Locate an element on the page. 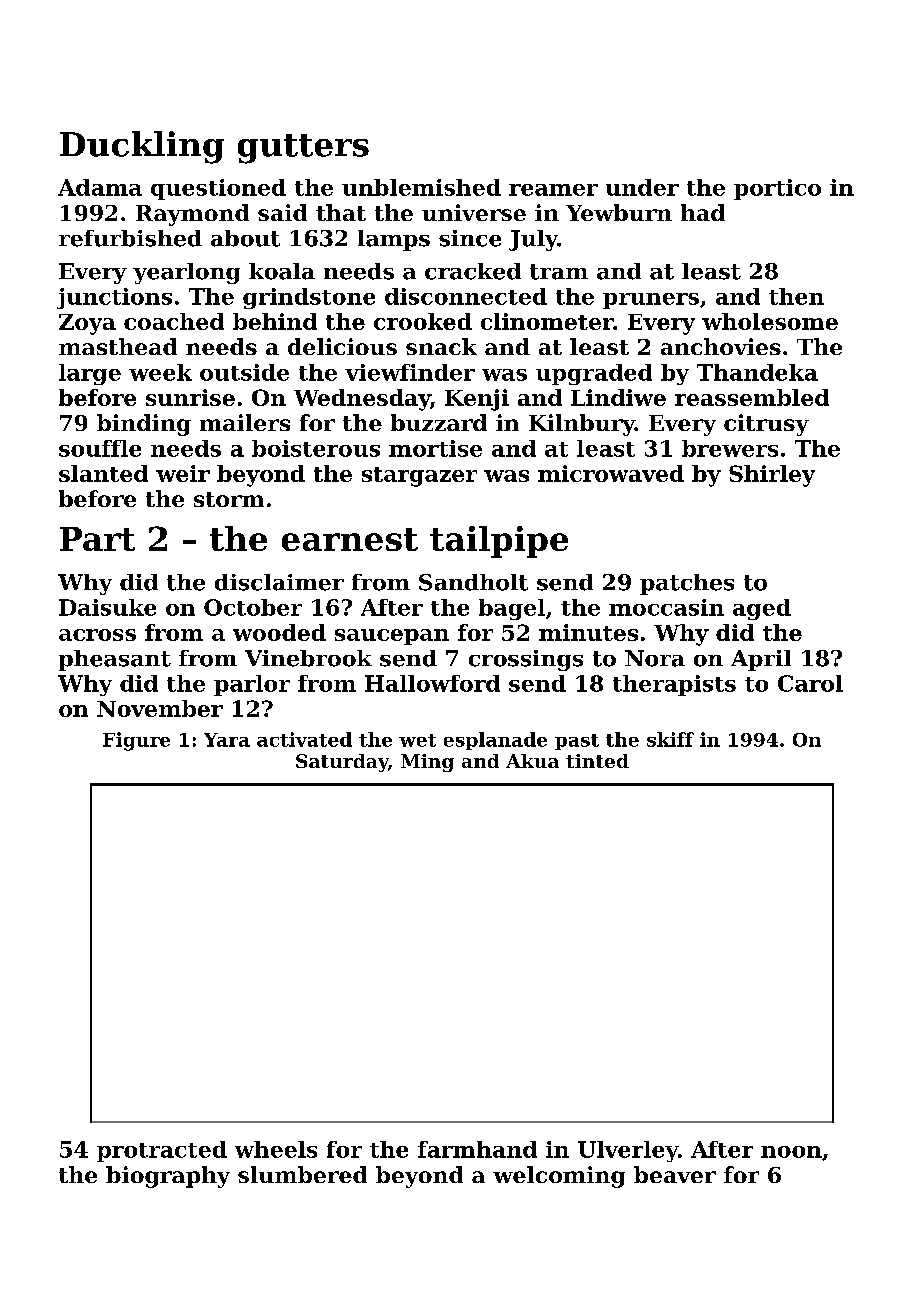  Thandeka is located at coordinates (757, 372).
